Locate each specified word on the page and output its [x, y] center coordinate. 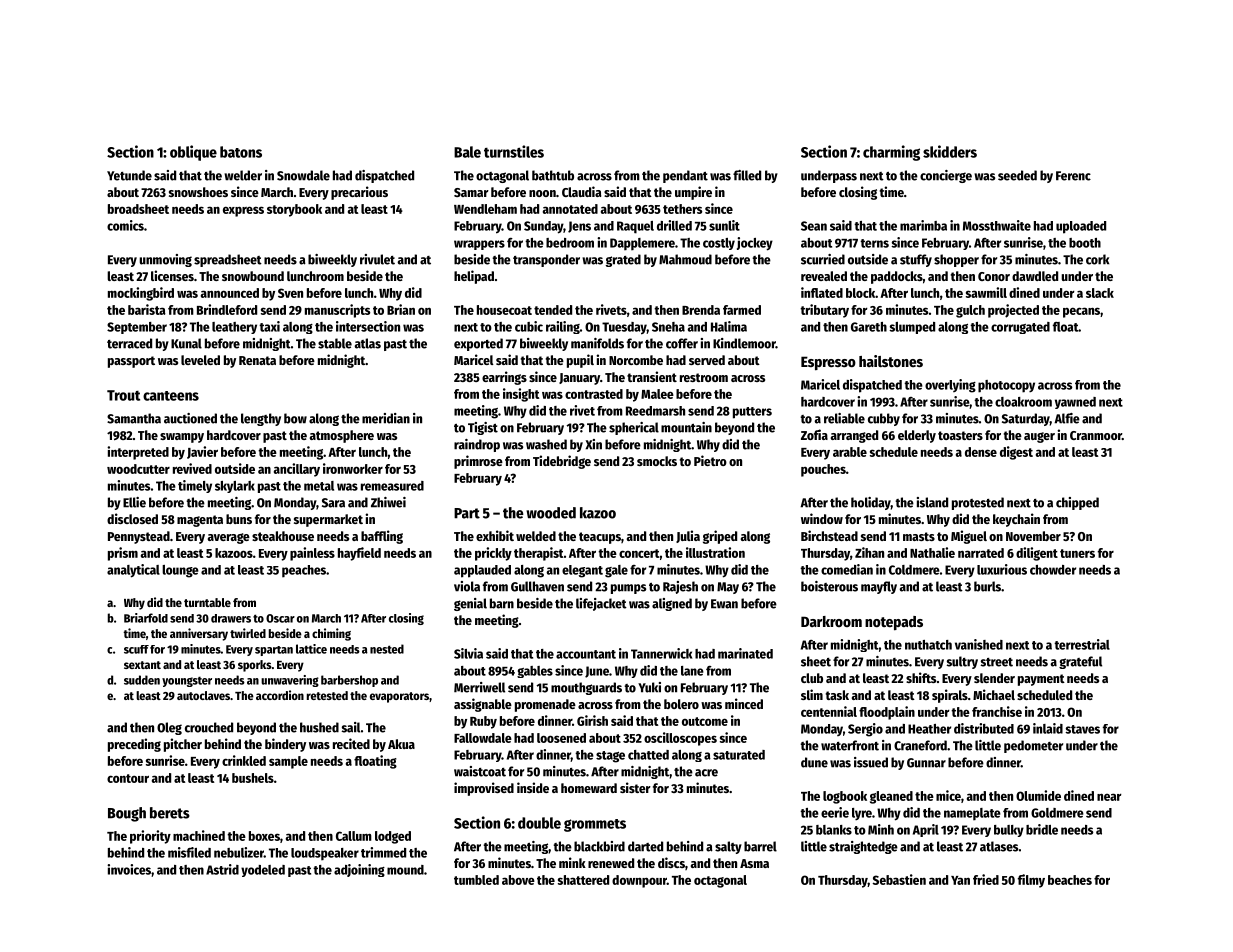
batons [241, 152]
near [1109, 797]
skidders [950, 151]
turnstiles [514, 151]
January [579, 379]
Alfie [1067, 418]
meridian [386, 418]
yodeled [263, 871]
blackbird [599, 846]
